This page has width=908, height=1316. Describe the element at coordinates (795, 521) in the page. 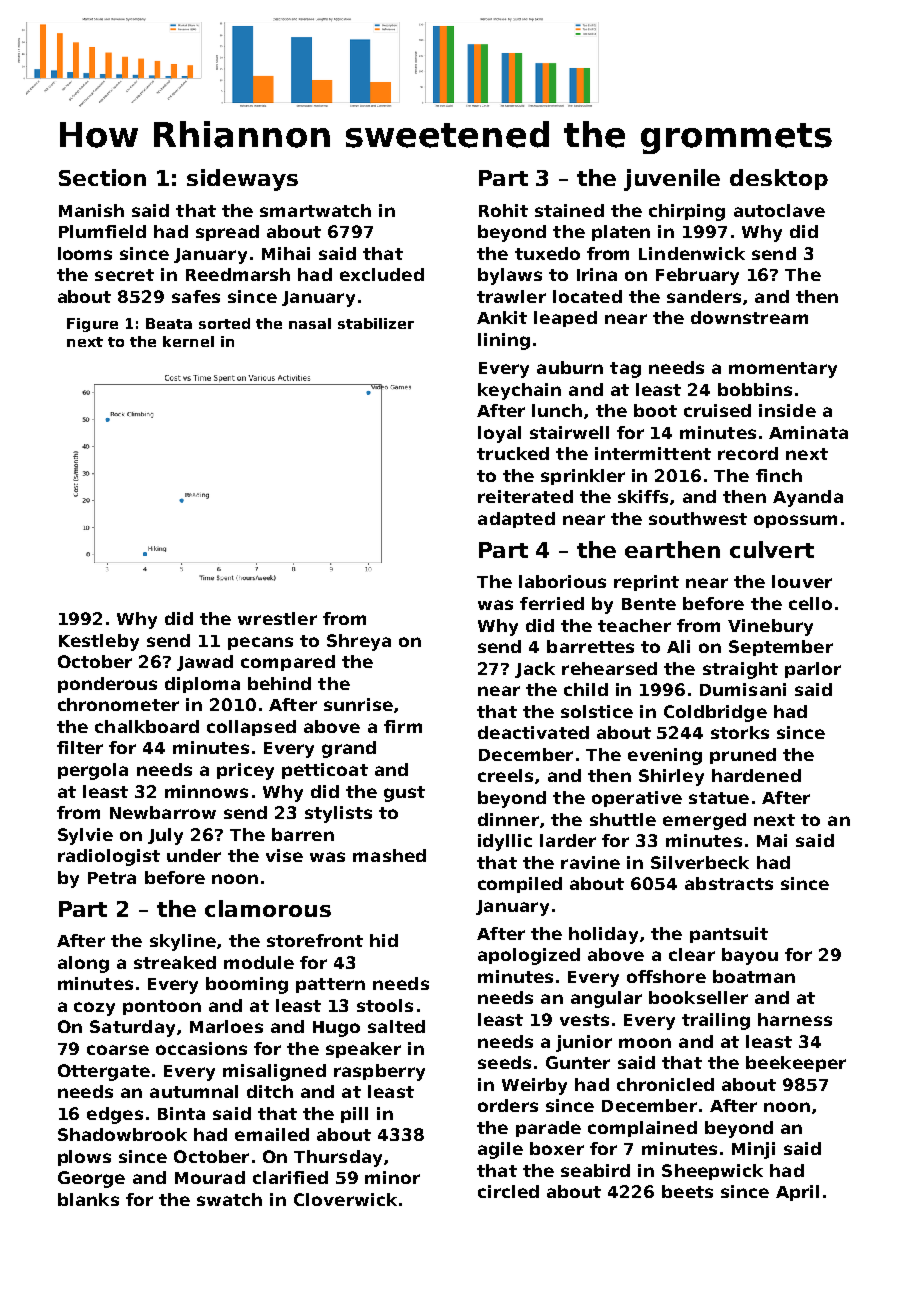

I see `opossum` at that location.
